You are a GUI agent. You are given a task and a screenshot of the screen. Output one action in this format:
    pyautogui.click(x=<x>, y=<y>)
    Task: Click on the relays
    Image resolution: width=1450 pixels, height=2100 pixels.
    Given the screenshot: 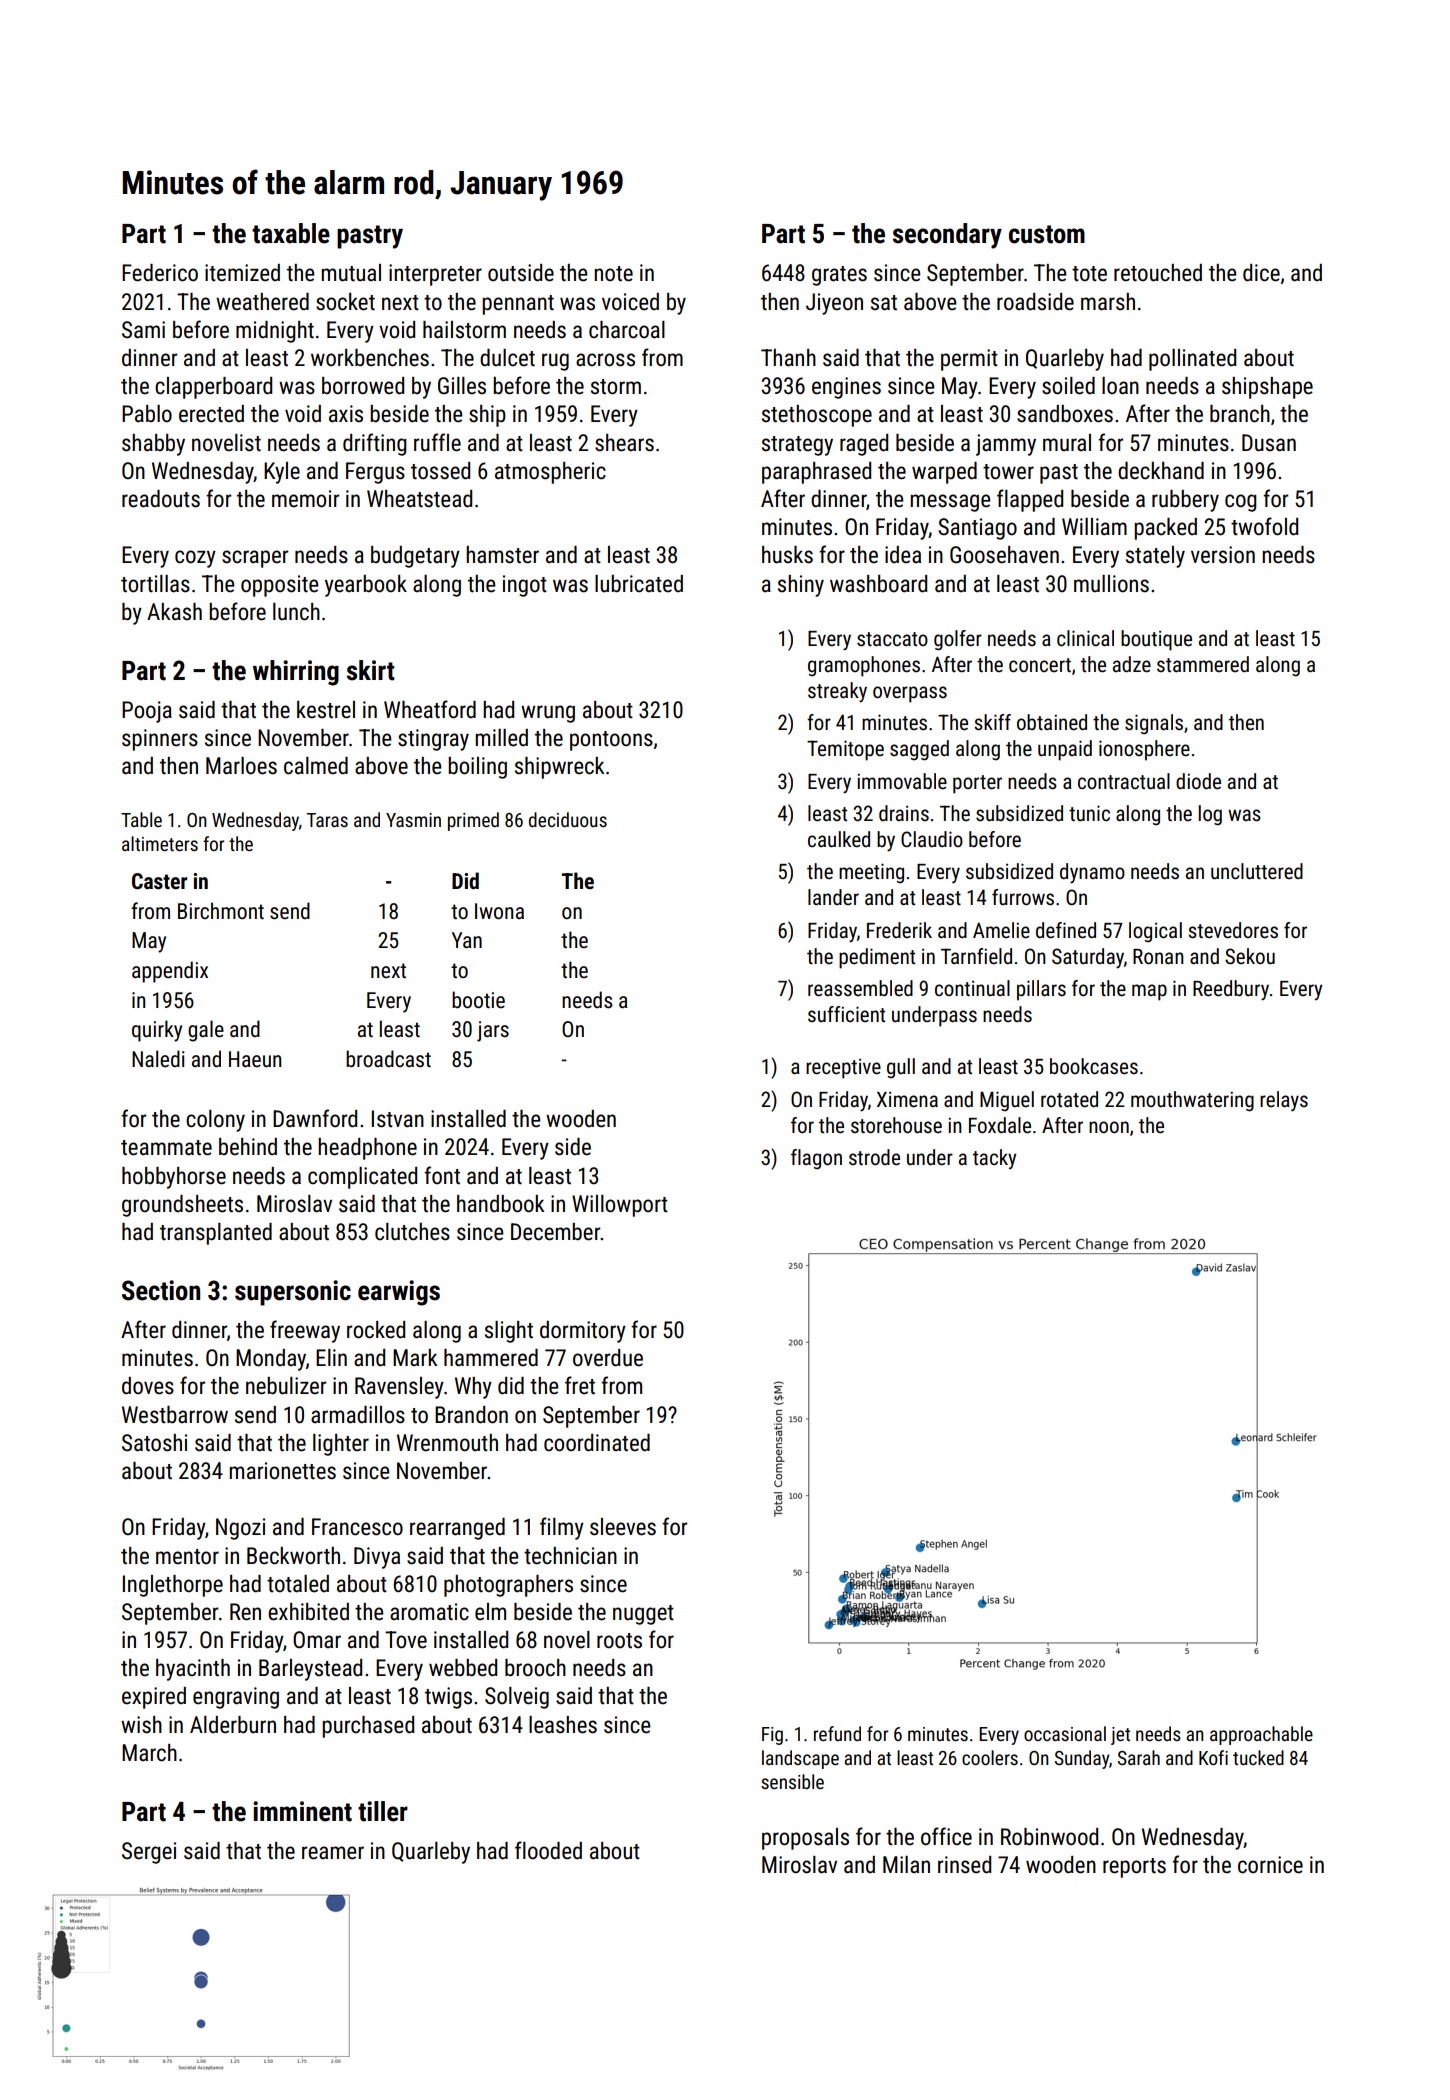 What is the action you would take?
    pyautogui.click(x=1284, y=1101)
